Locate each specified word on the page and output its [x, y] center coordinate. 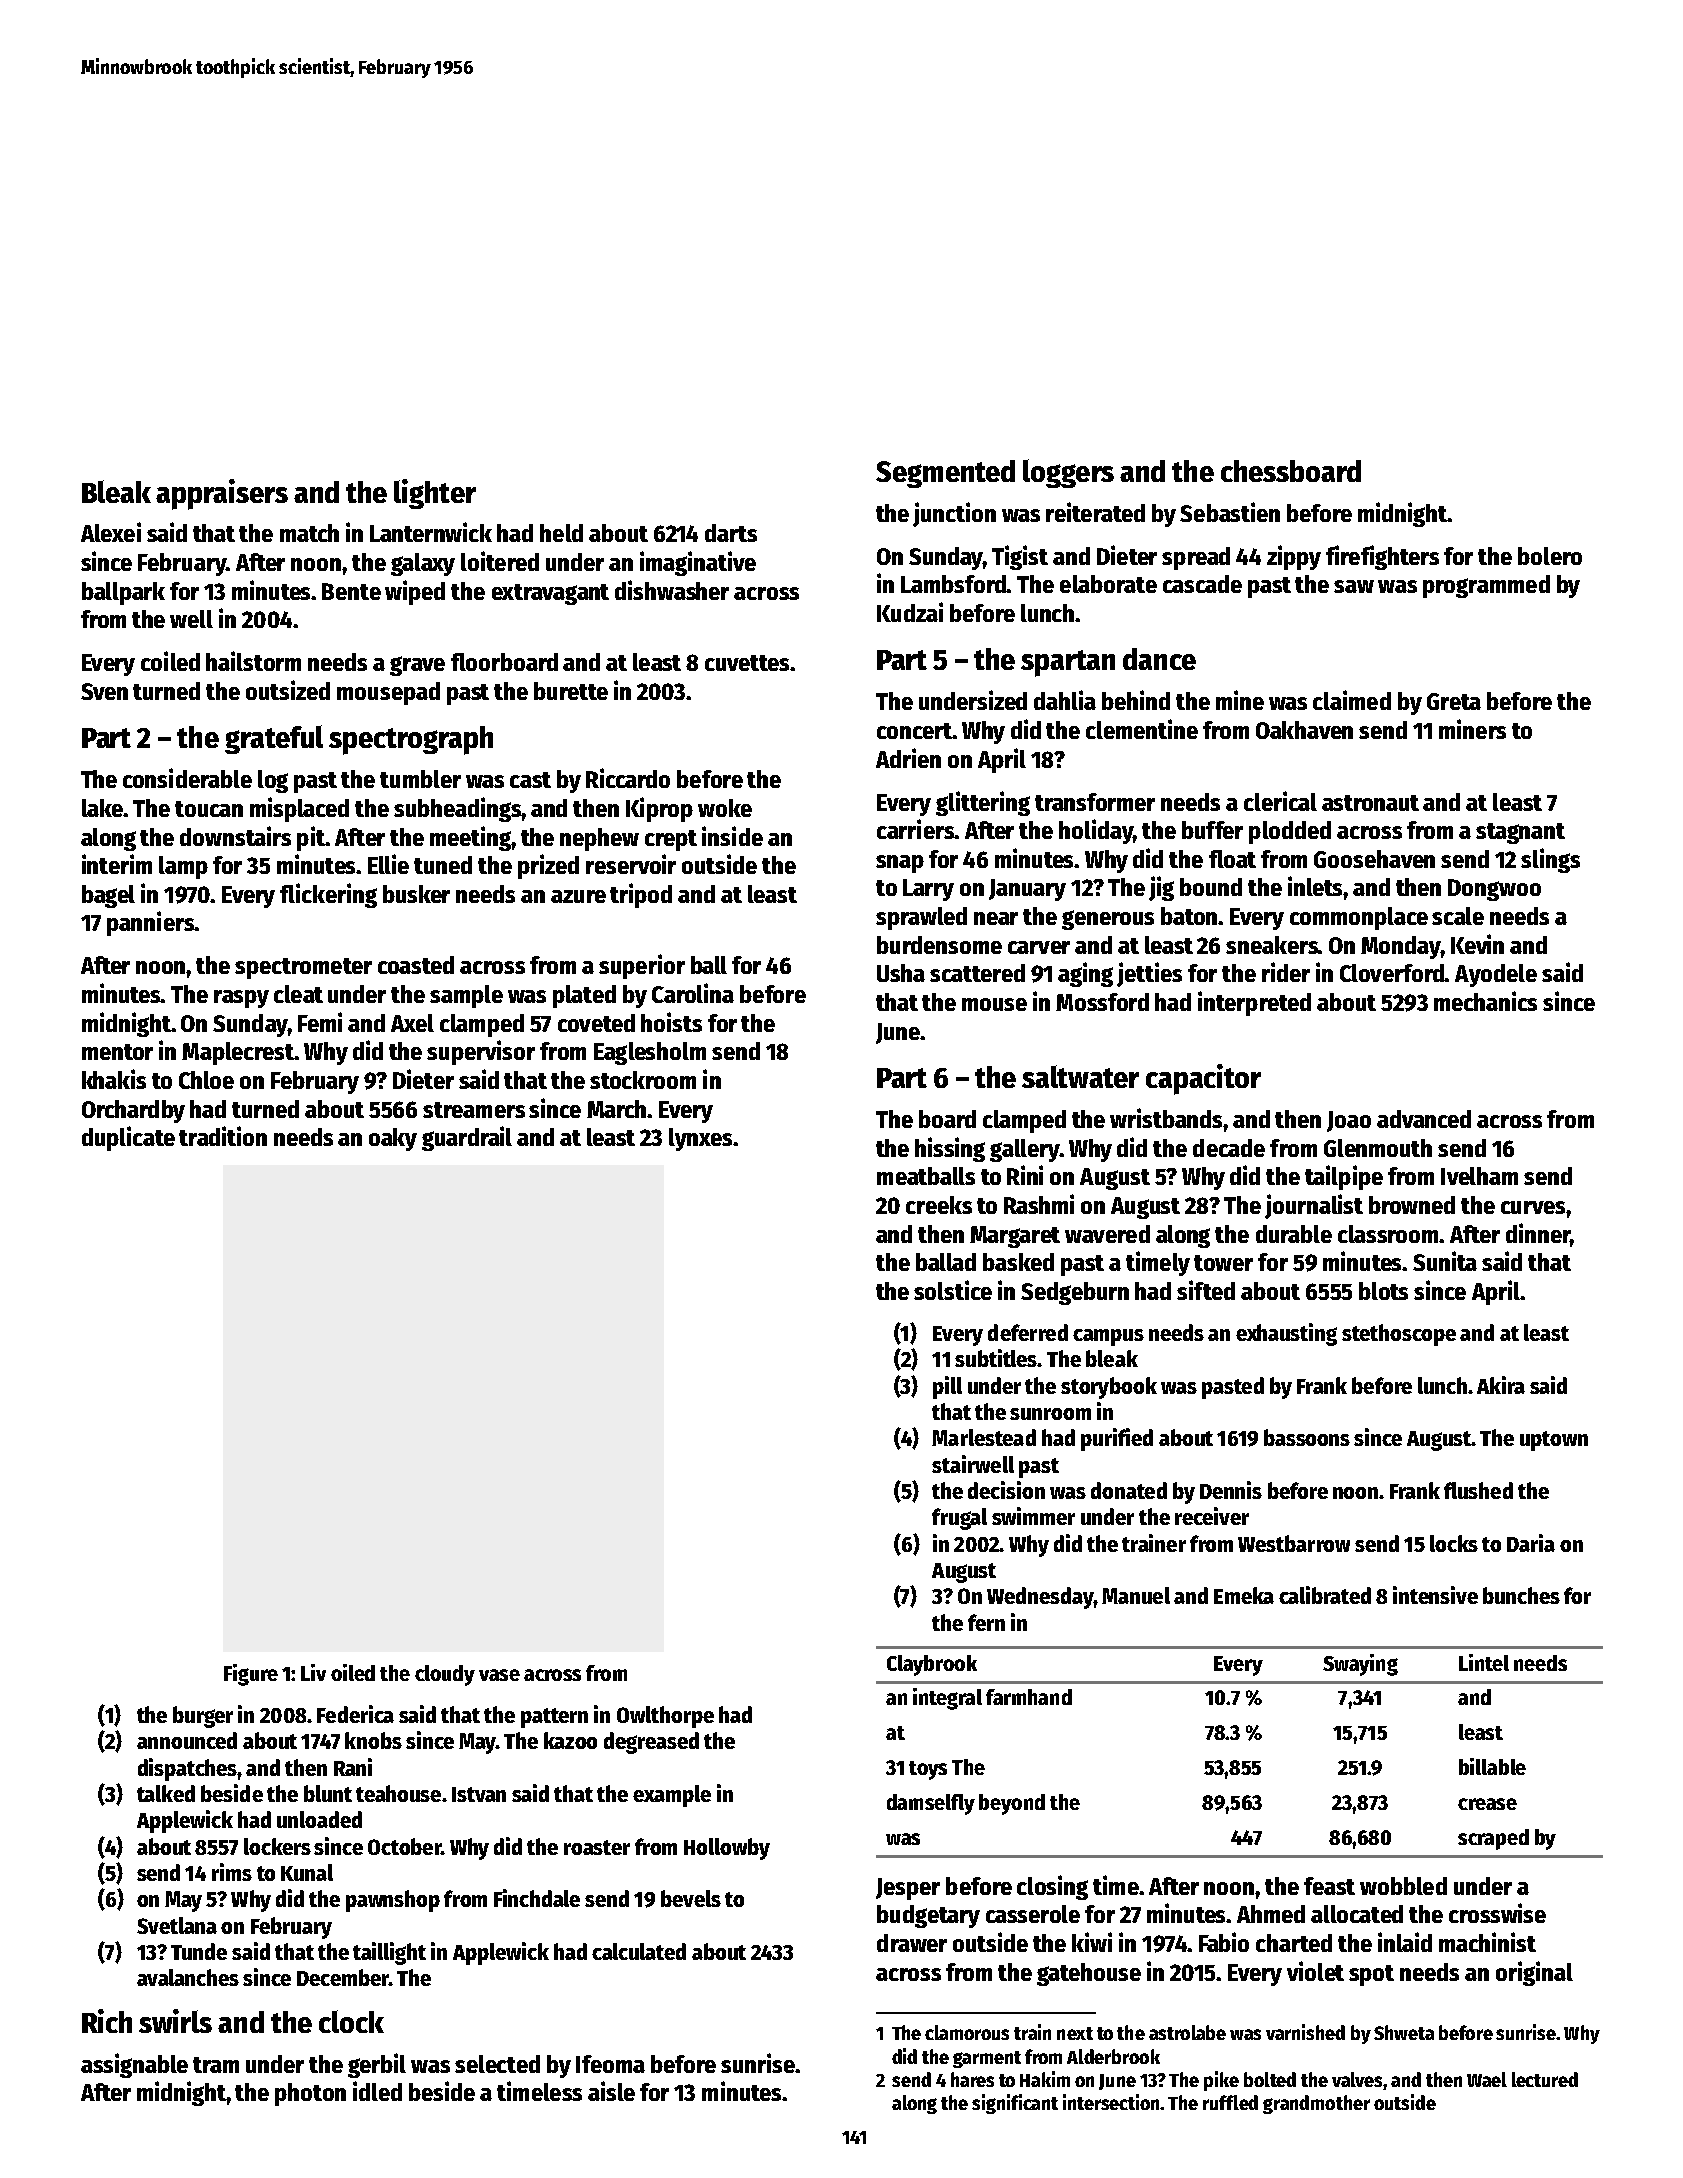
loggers [1068, 473]
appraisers [222, 494]
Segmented [945, 474]
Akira [1501, 1385]
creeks [939, 1205]
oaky [393, 1139]
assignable [134, 2065]
